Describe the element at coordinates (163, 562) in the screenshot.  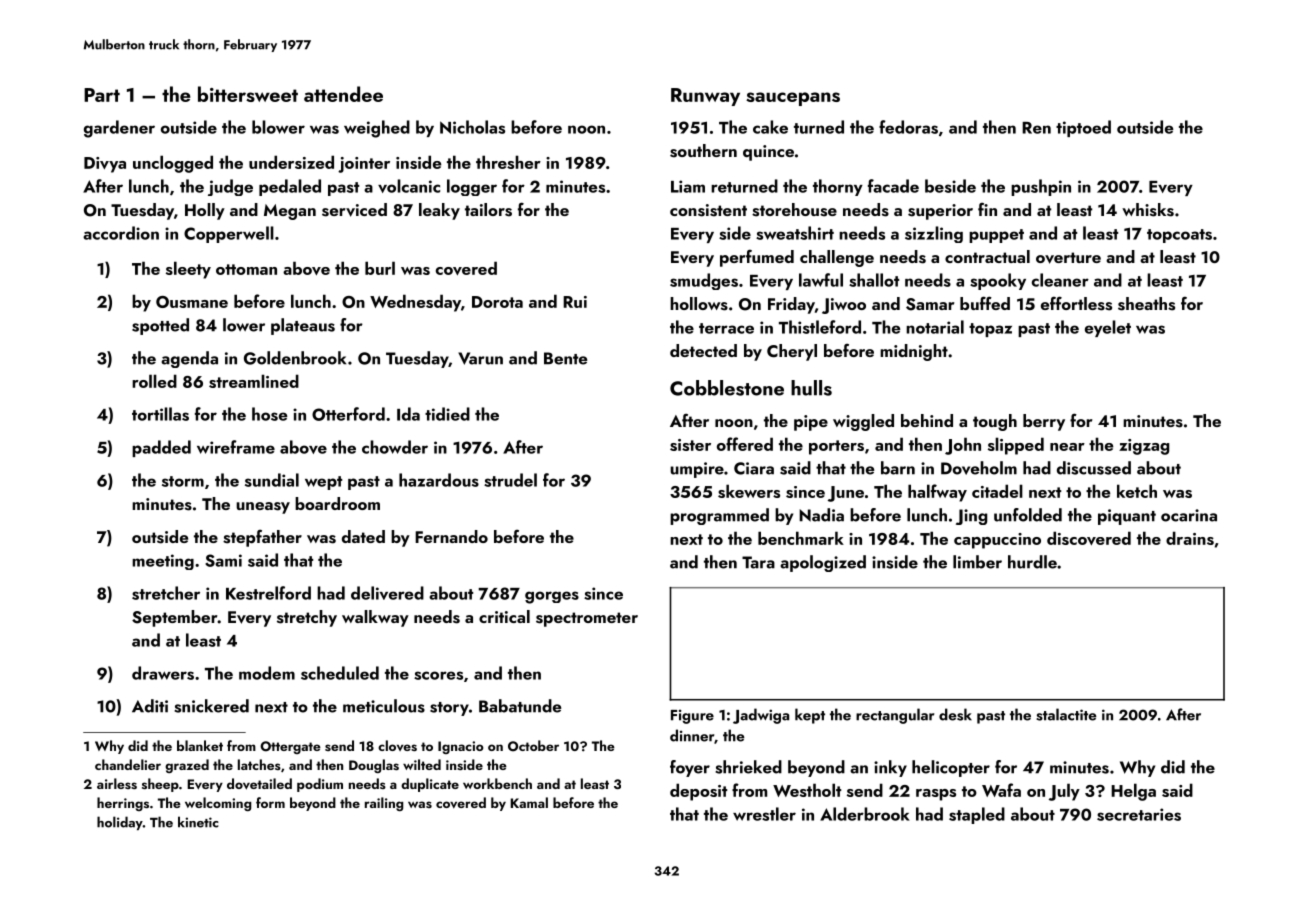
I see `meeting` at that location.
